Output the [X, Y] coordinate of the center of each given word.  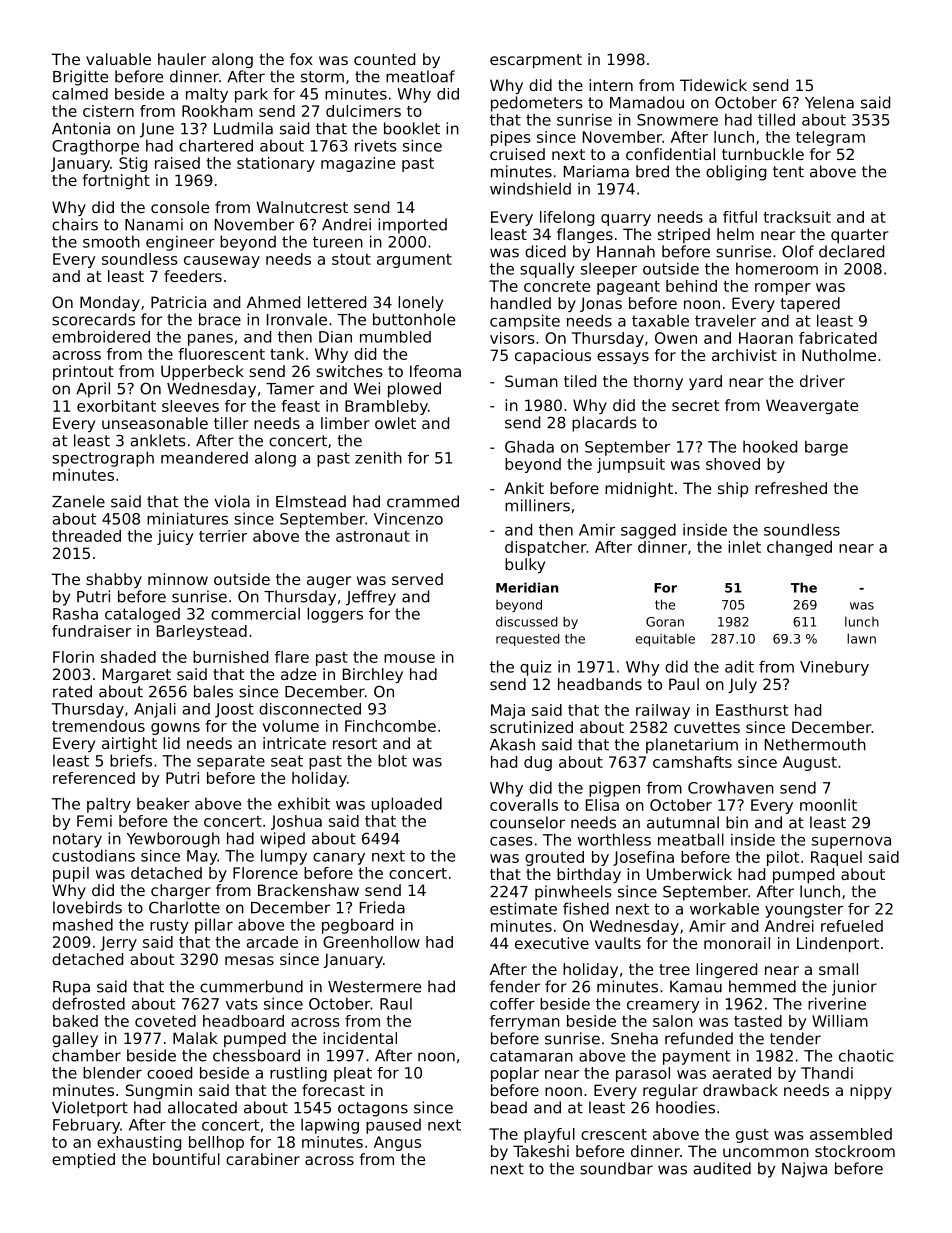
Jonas [601, 304]
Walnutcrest [302, 207]
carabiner [263, 1159]
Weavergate [812, 406]
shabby [114, 580]
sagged [648, 531]
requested [528, 639]
